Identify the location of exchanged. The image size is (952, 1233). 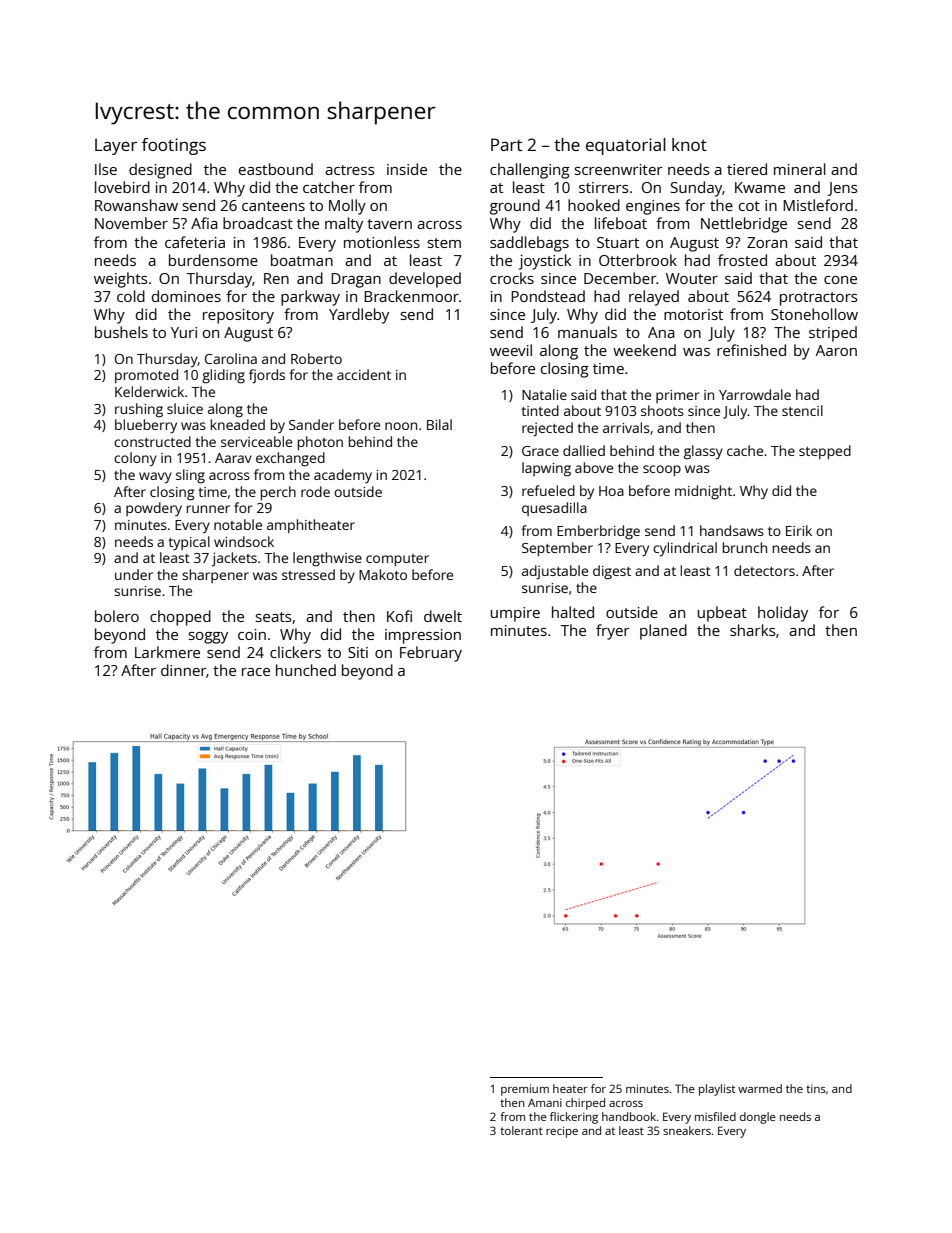
(290, 459).
